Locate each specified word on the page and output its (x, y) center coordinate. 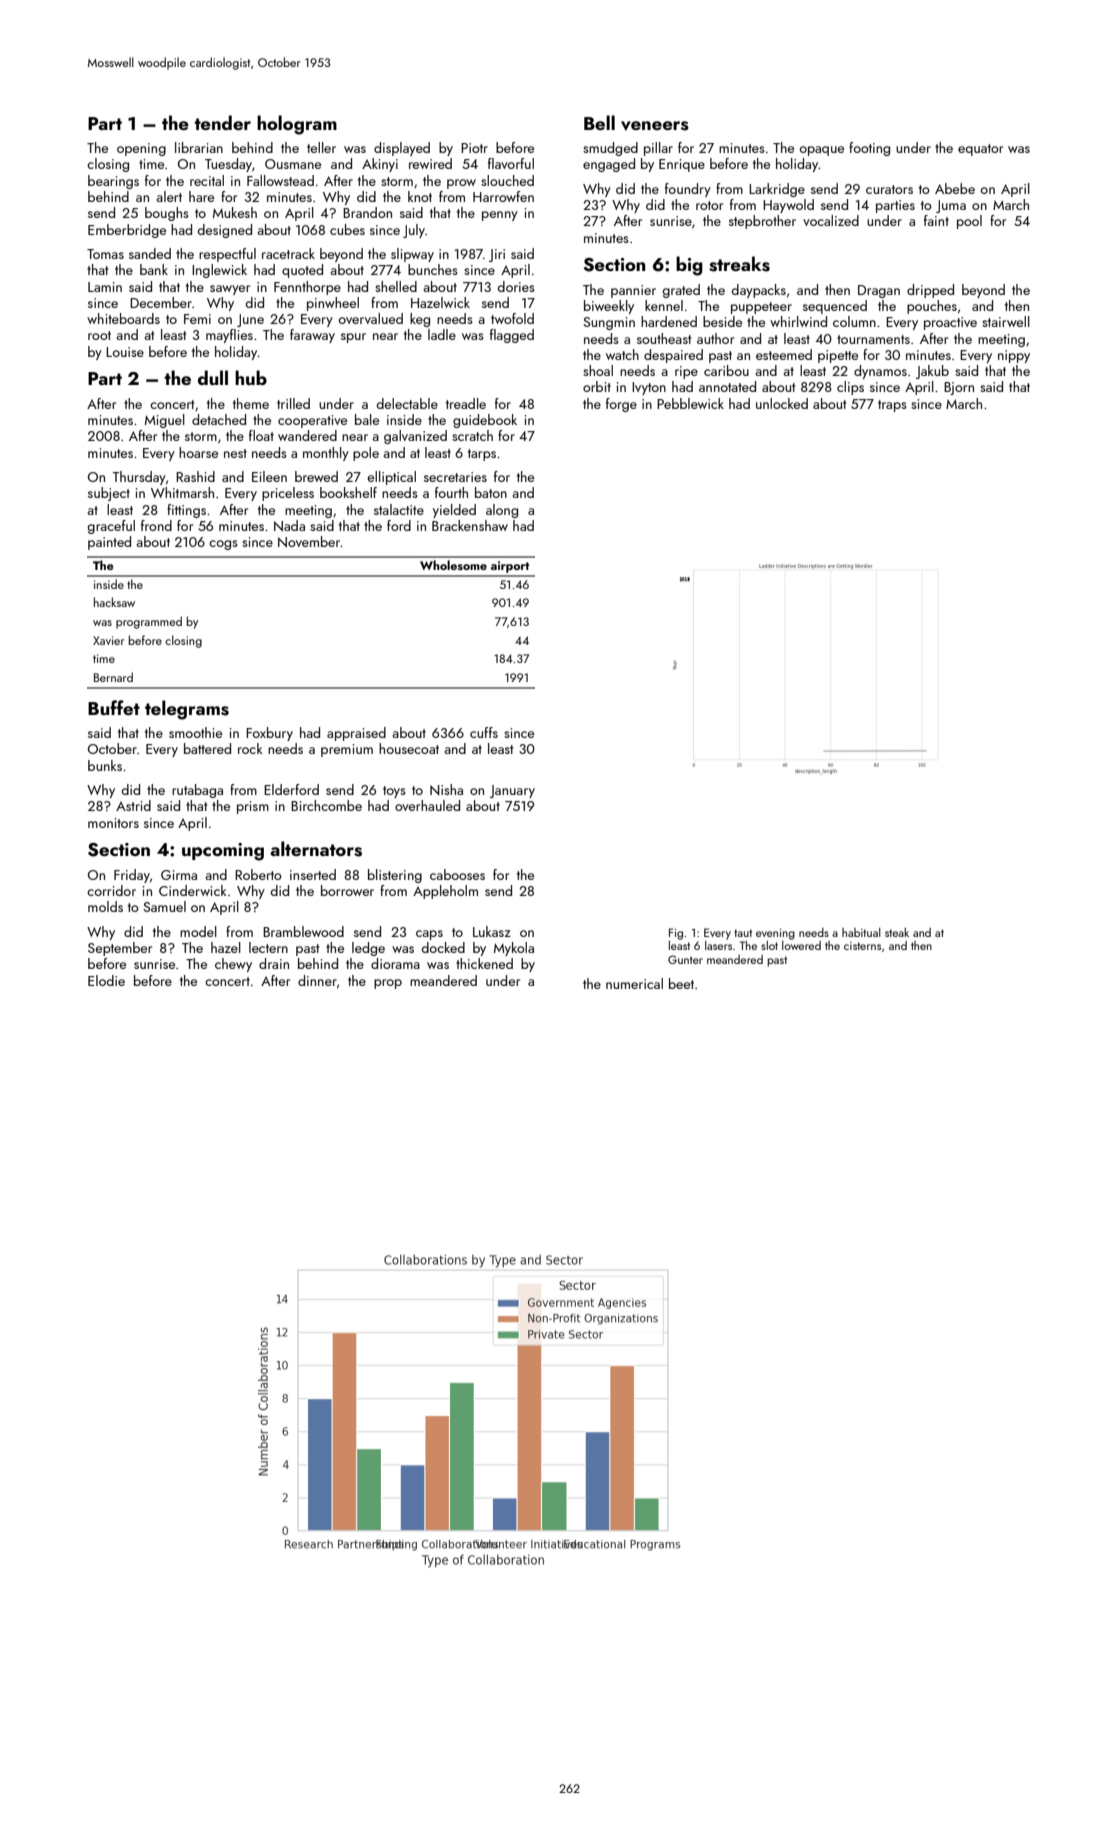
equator (980, 150)
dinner (317, 980)
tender (222, 122)
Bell (599, 122)
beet (681, 983)
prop (388, 984)
